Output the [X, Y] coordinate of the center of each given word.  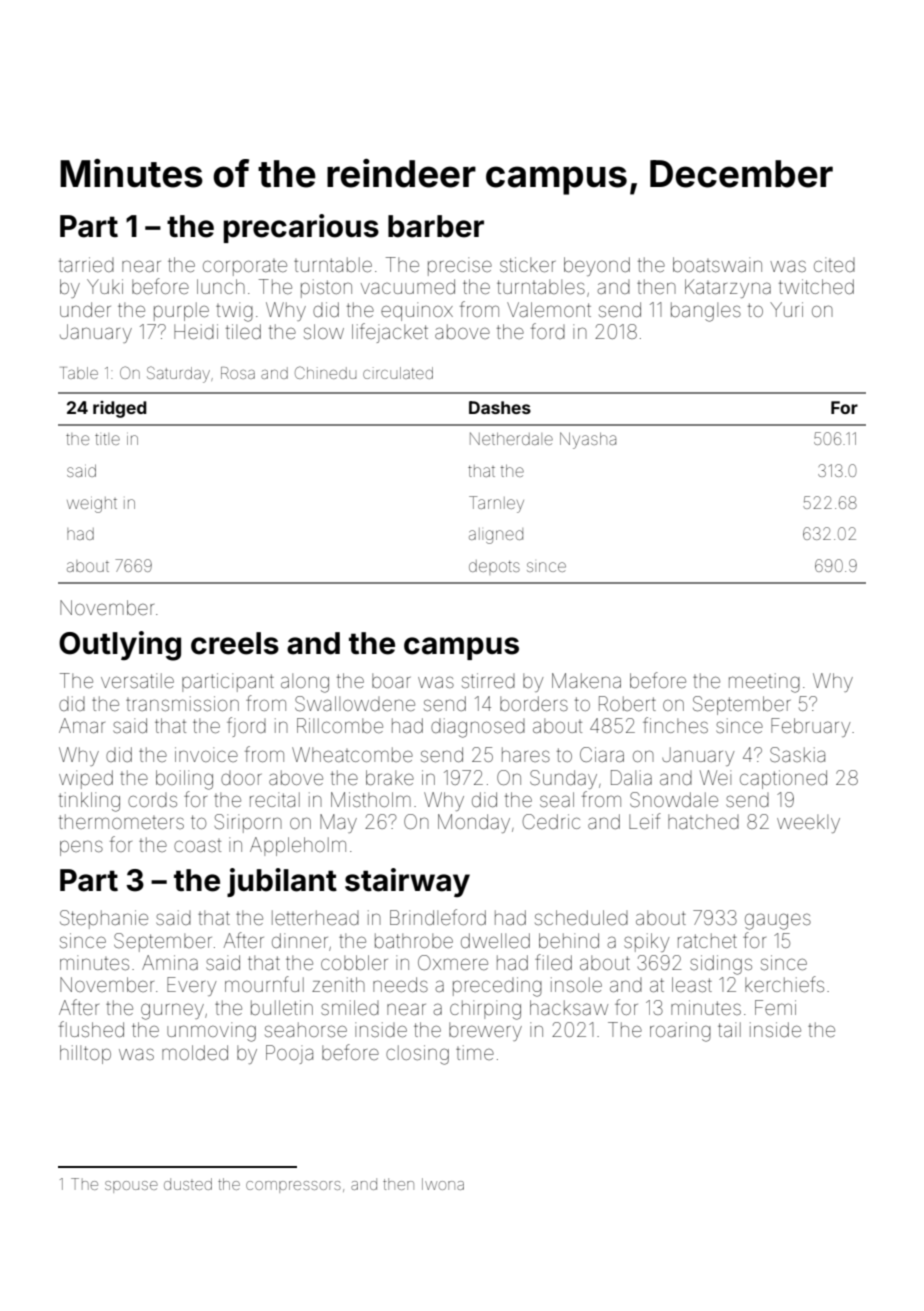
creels [235, 643]
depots [494, 567]
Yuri [786, 309]
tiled [243, 331]
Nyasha [588, 440]
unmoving [211, 1032]
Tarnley [496, 504]
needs [400, 984]
